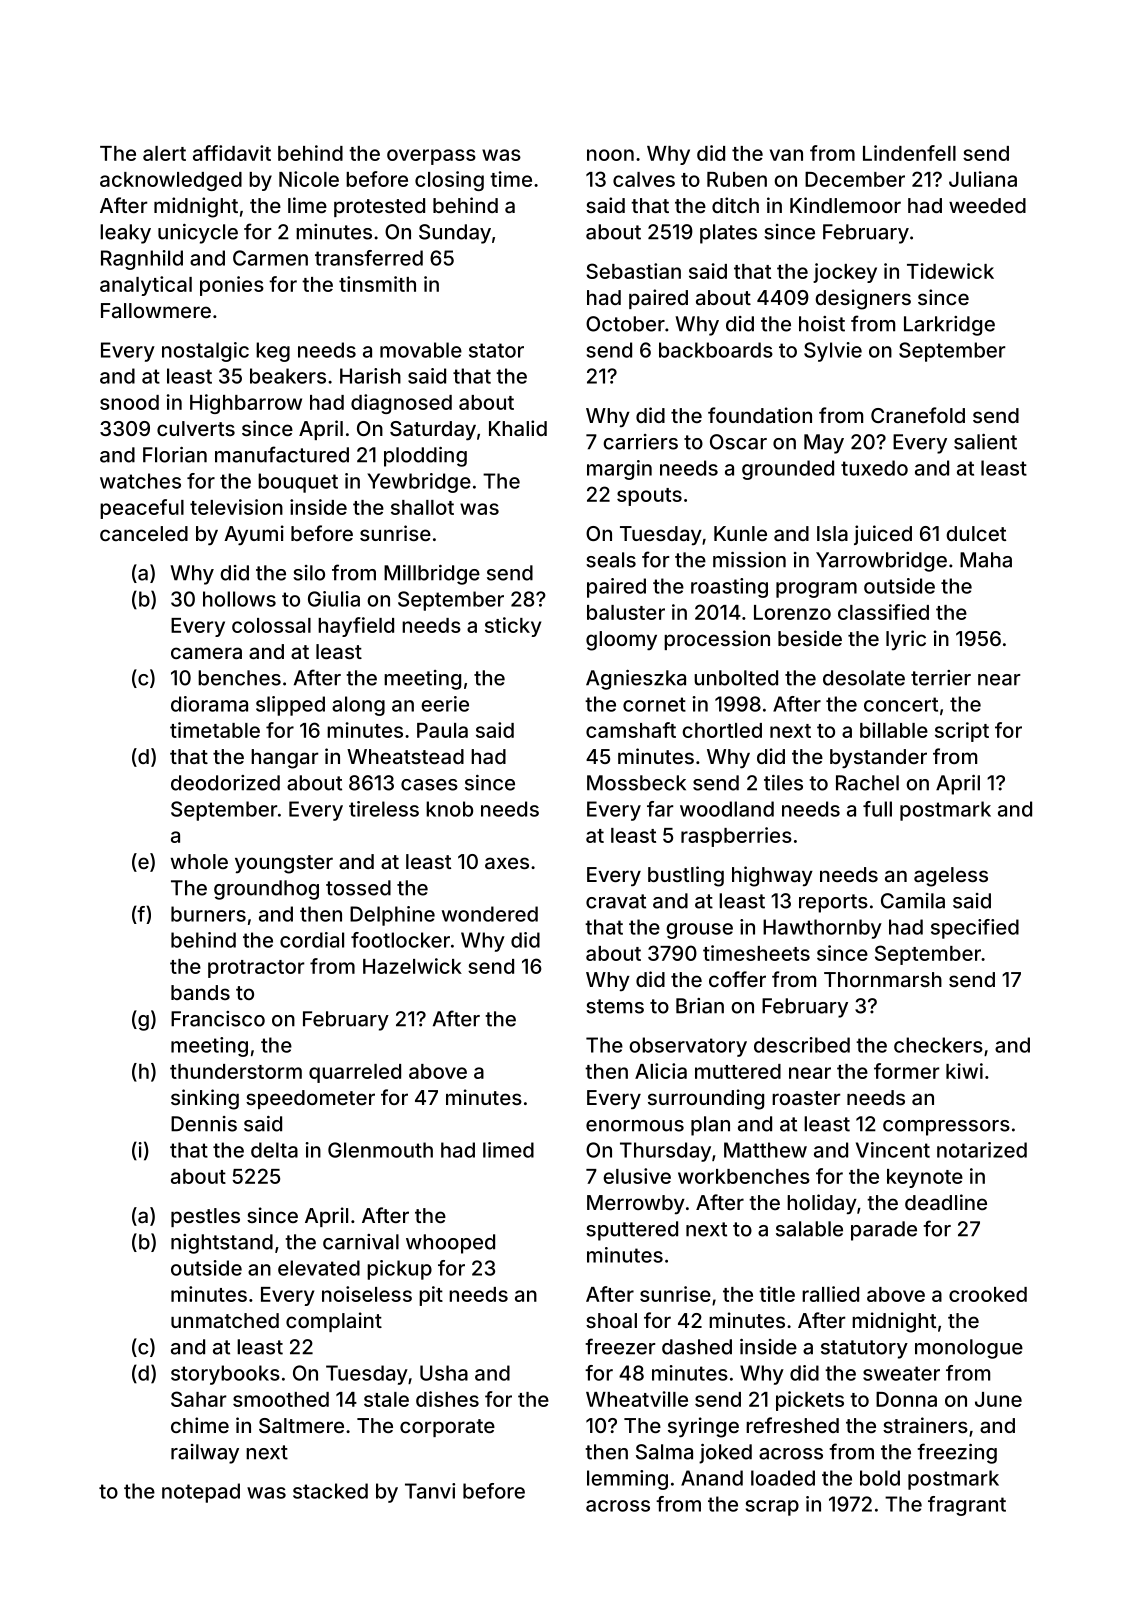 The image size is (1135, 1605). What do you see at coordinates (640, 442) in the page?
I see `carriers` at bounding box center [640, 442].
